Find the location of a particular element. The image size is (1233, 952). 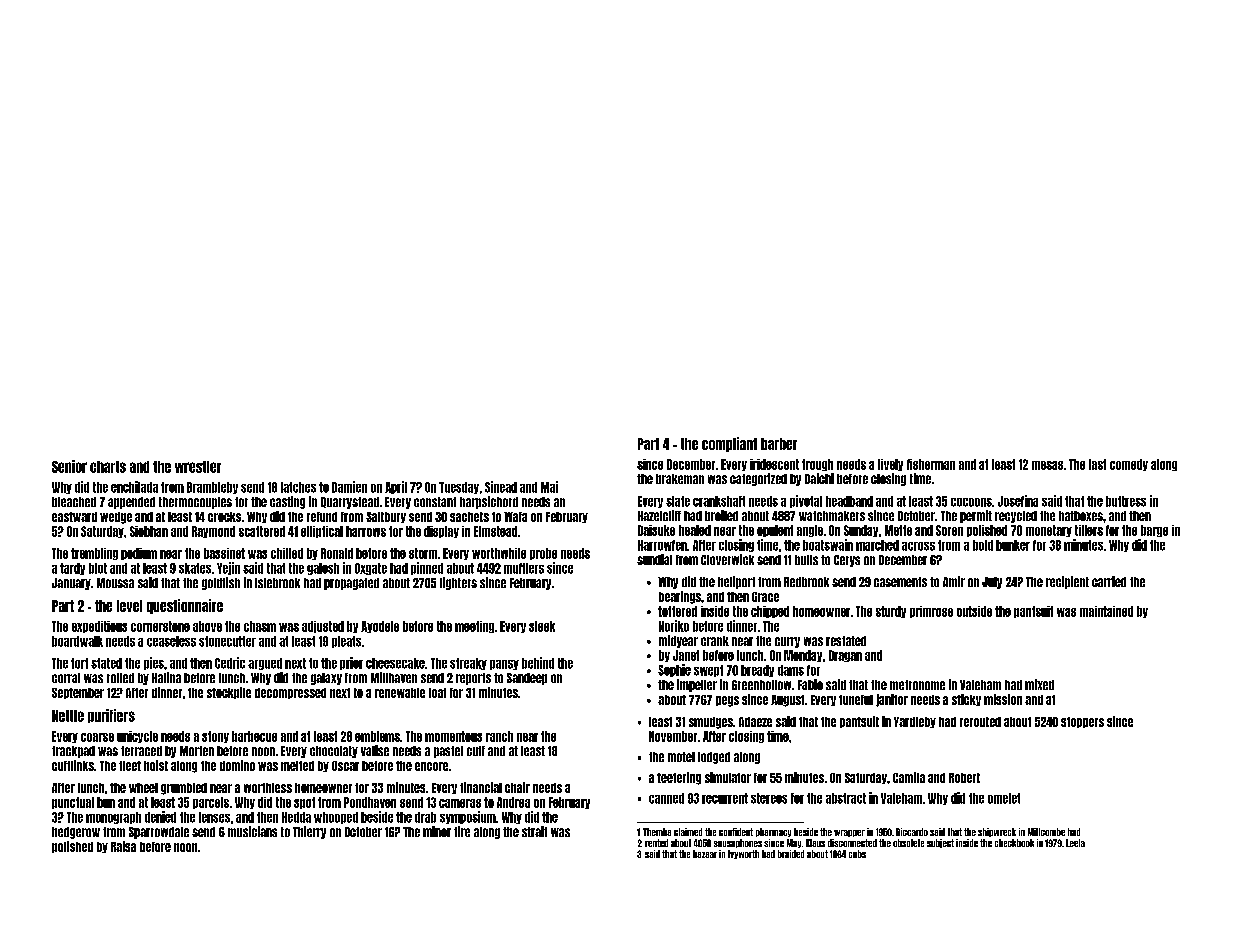

stoppers is located at coordinates (1082, 722).
